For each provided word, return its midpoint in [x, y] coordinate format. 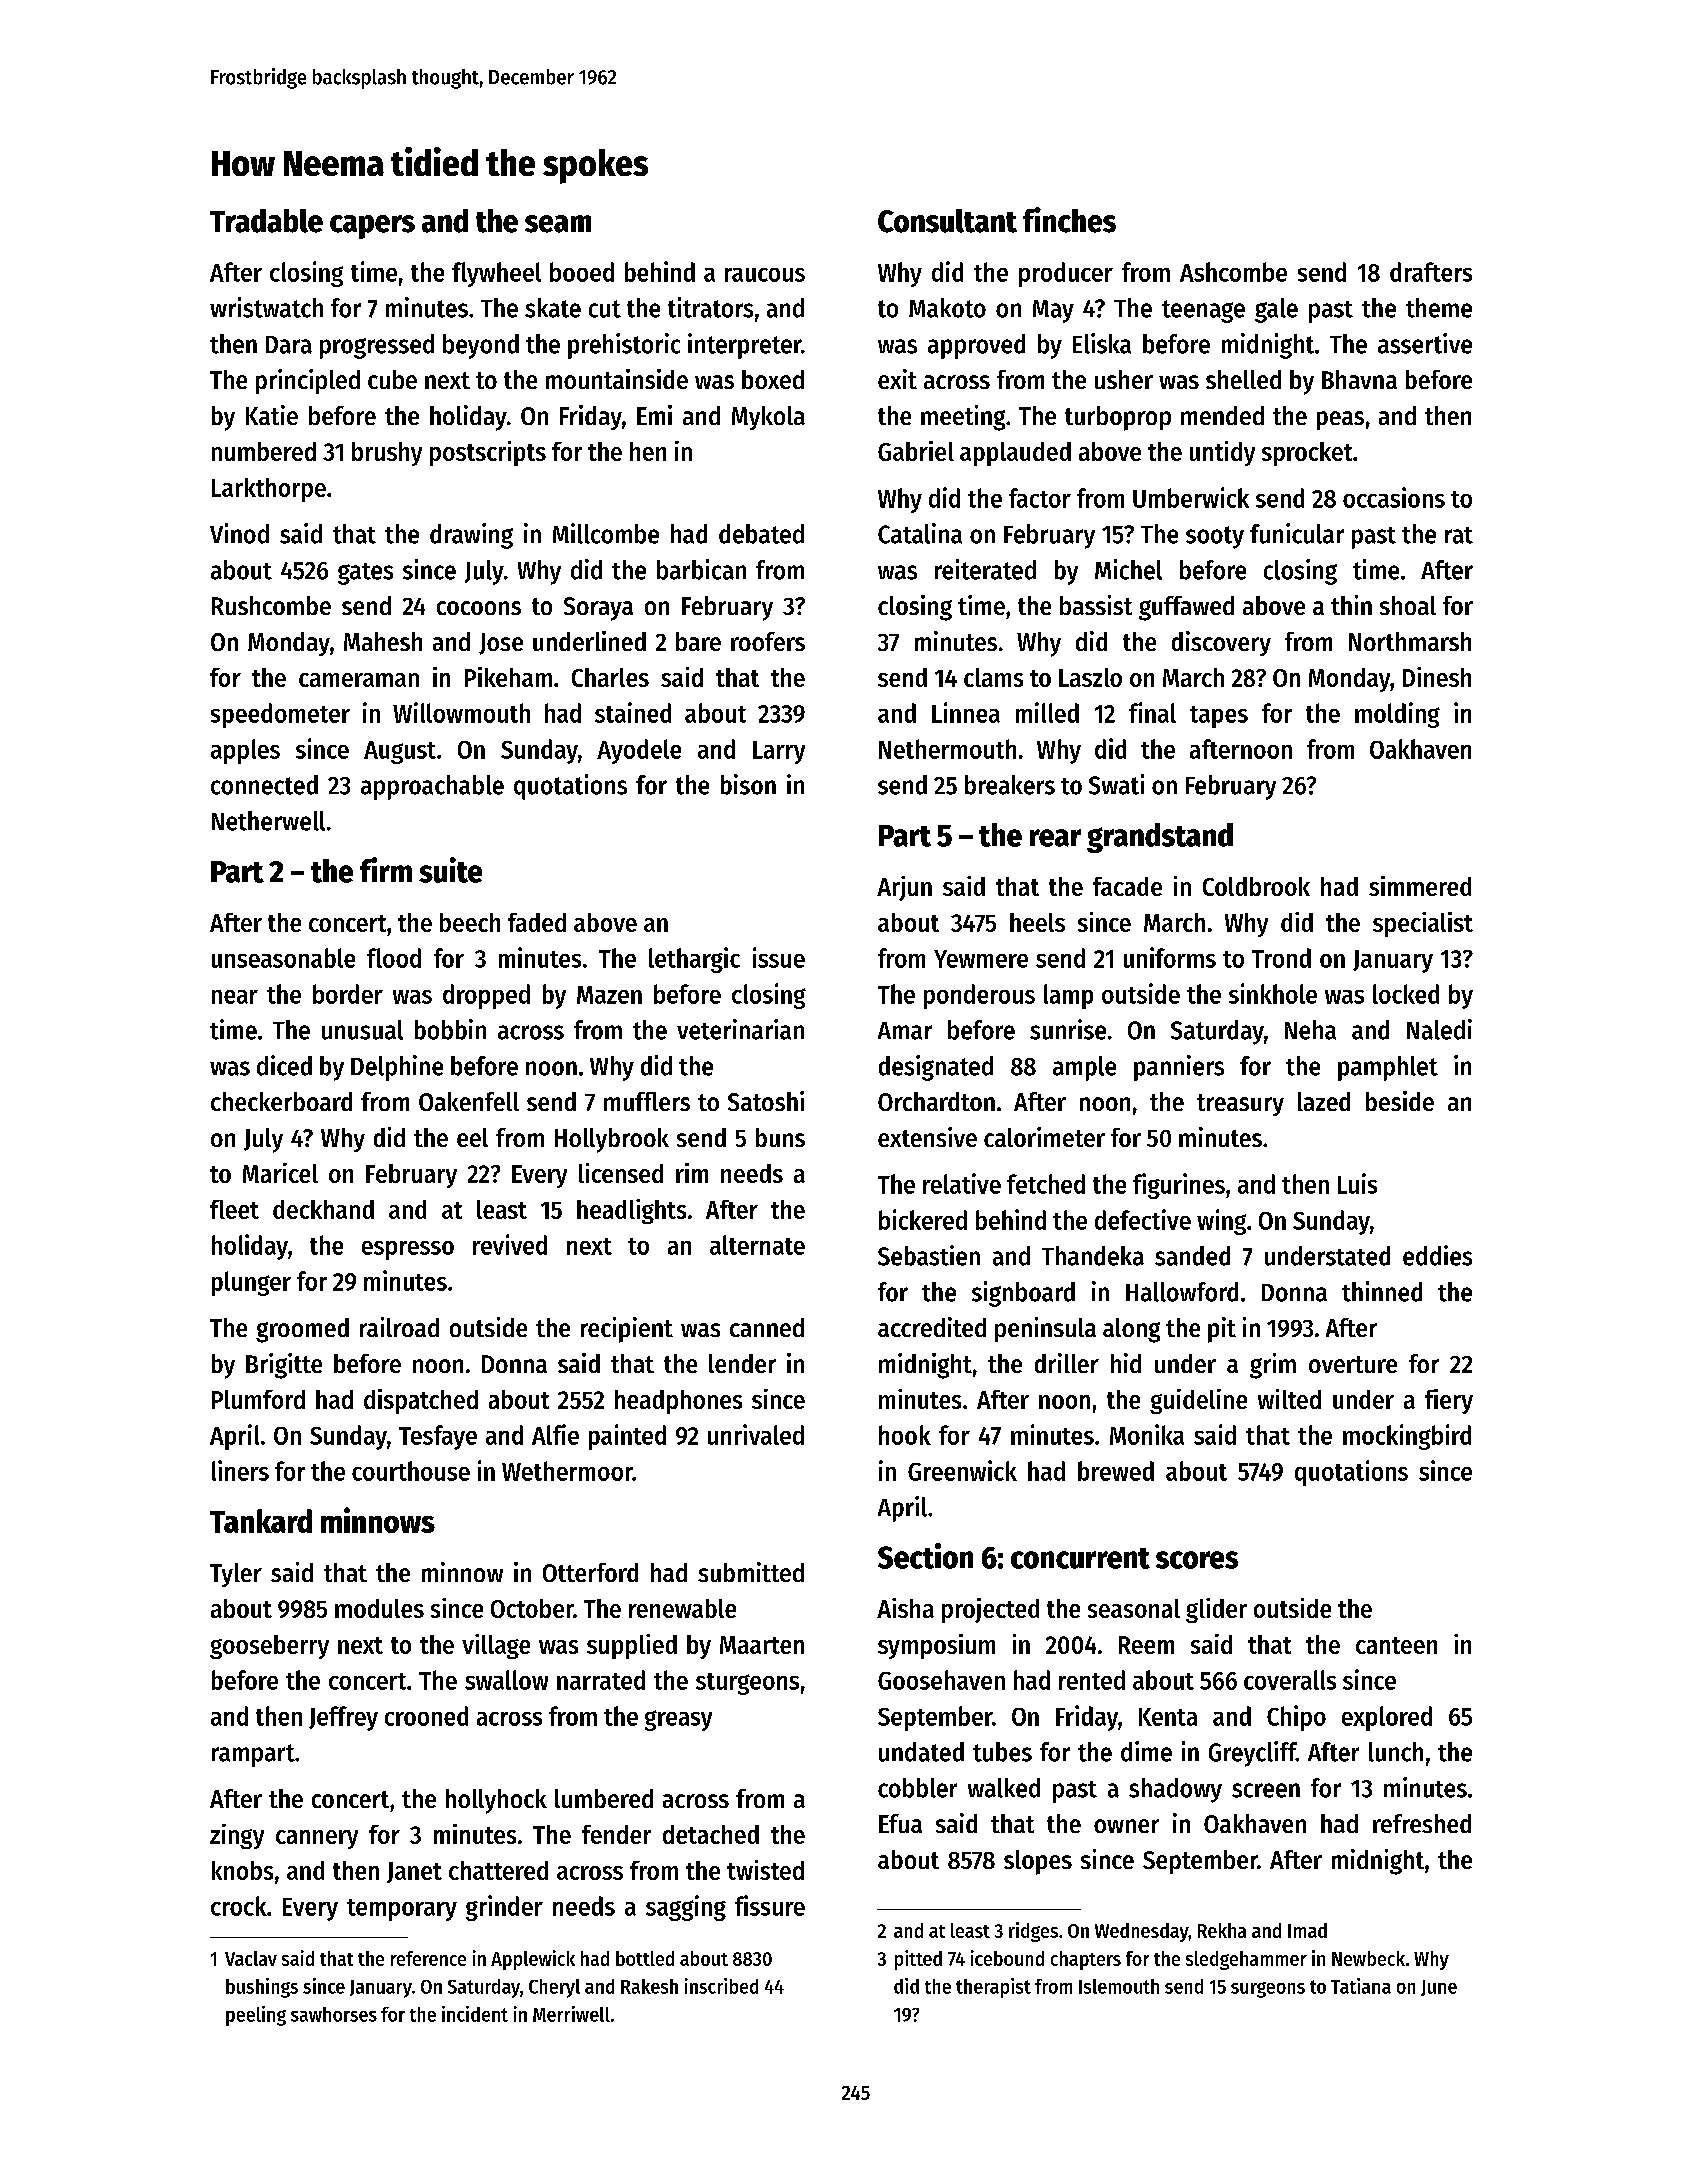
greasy [678, 1720]
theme [1439, 308]
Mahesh [383, 641]
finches [1069, 220]
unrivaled [756, 1434]
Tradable [266, 221]
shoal [1408, 605]
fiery [1449, 1401]
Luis [1357, 1183]
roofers [768, 641]
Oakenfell [469, 1101]
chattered [498, 1870]
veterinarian [740, 1029]
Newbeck [1368, 1958]
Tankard [261, 1521]
